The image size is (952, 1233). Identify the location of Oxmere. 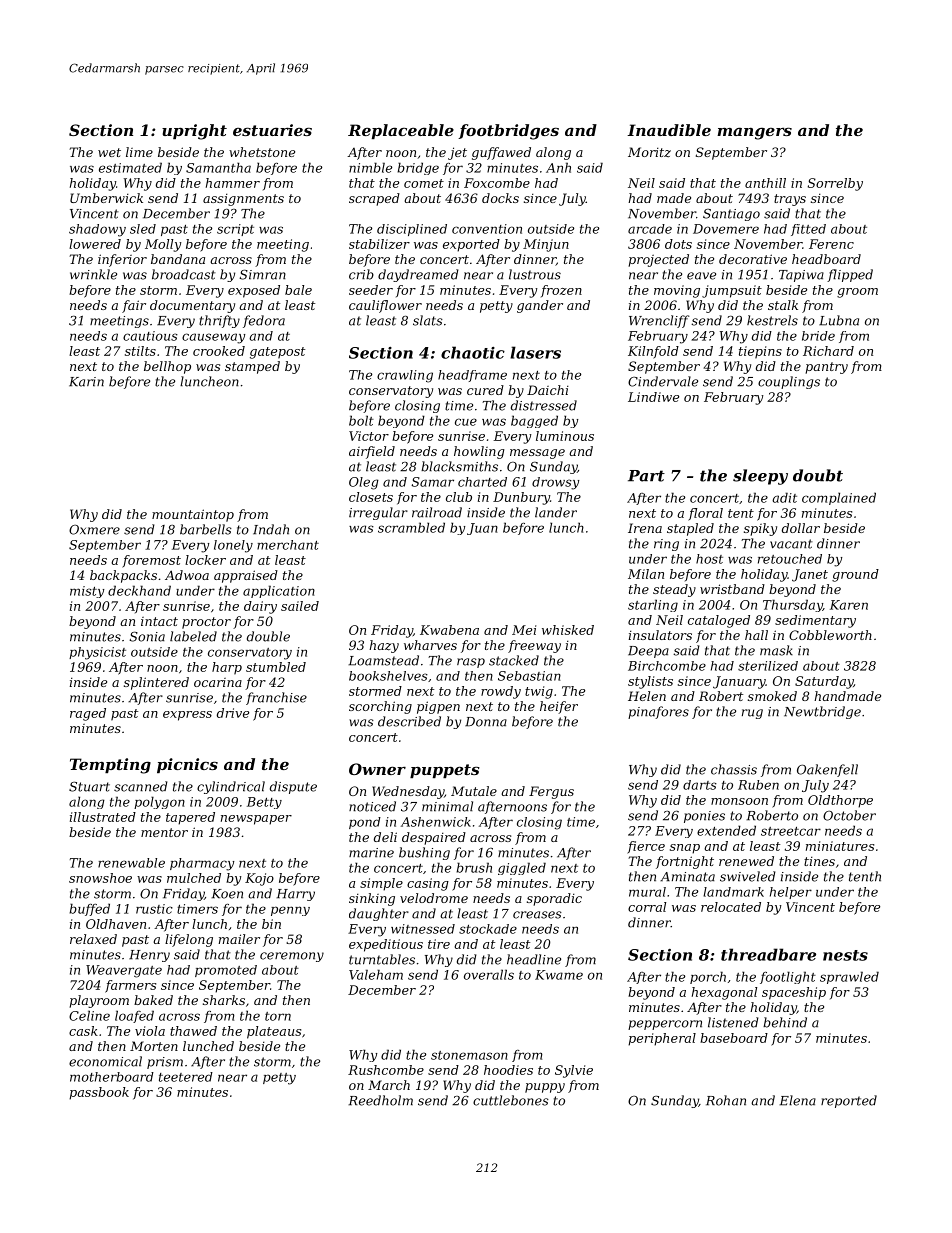
(94, 530).
